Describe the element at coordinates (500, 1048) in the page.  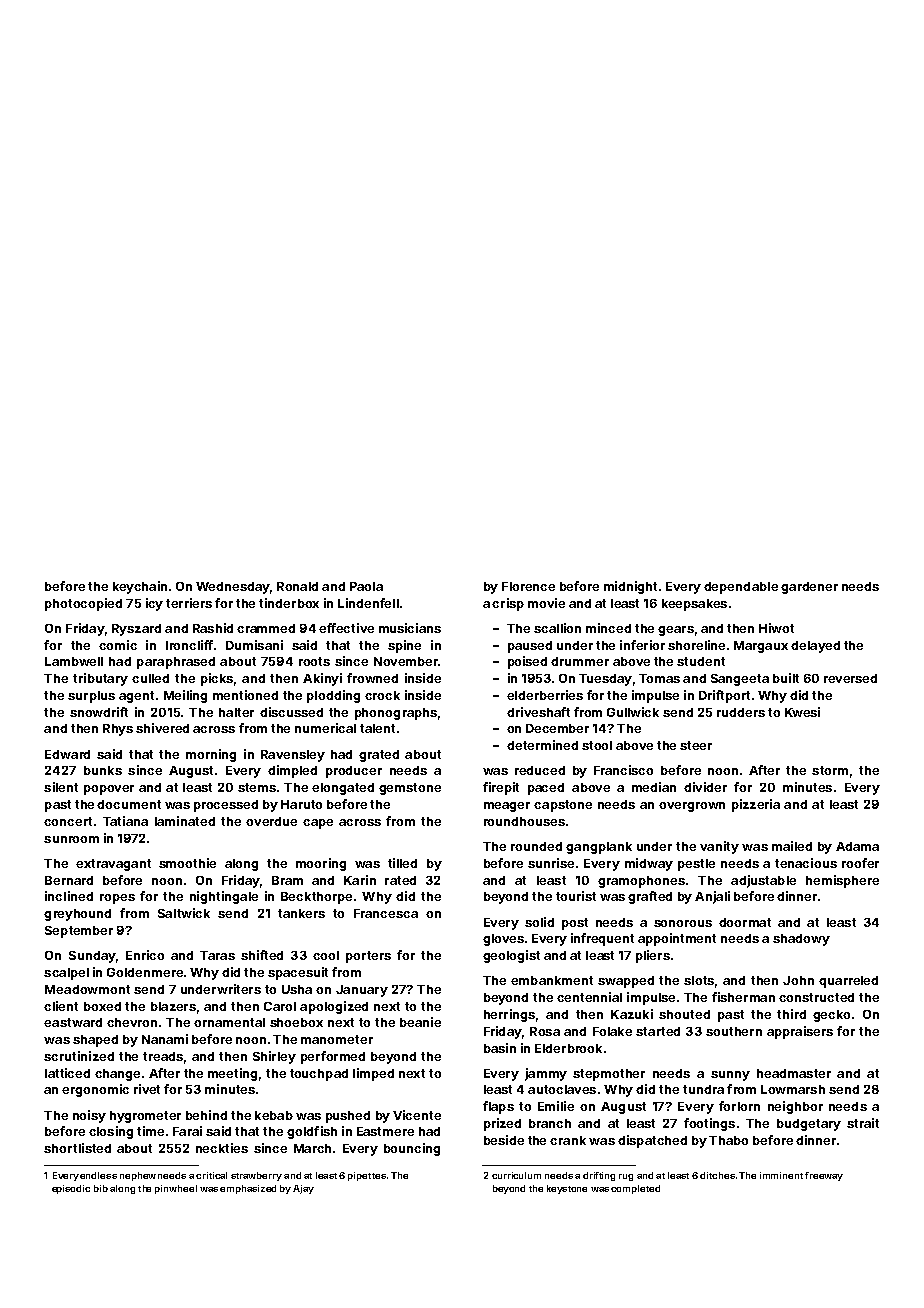
I see `basin` at that location.
